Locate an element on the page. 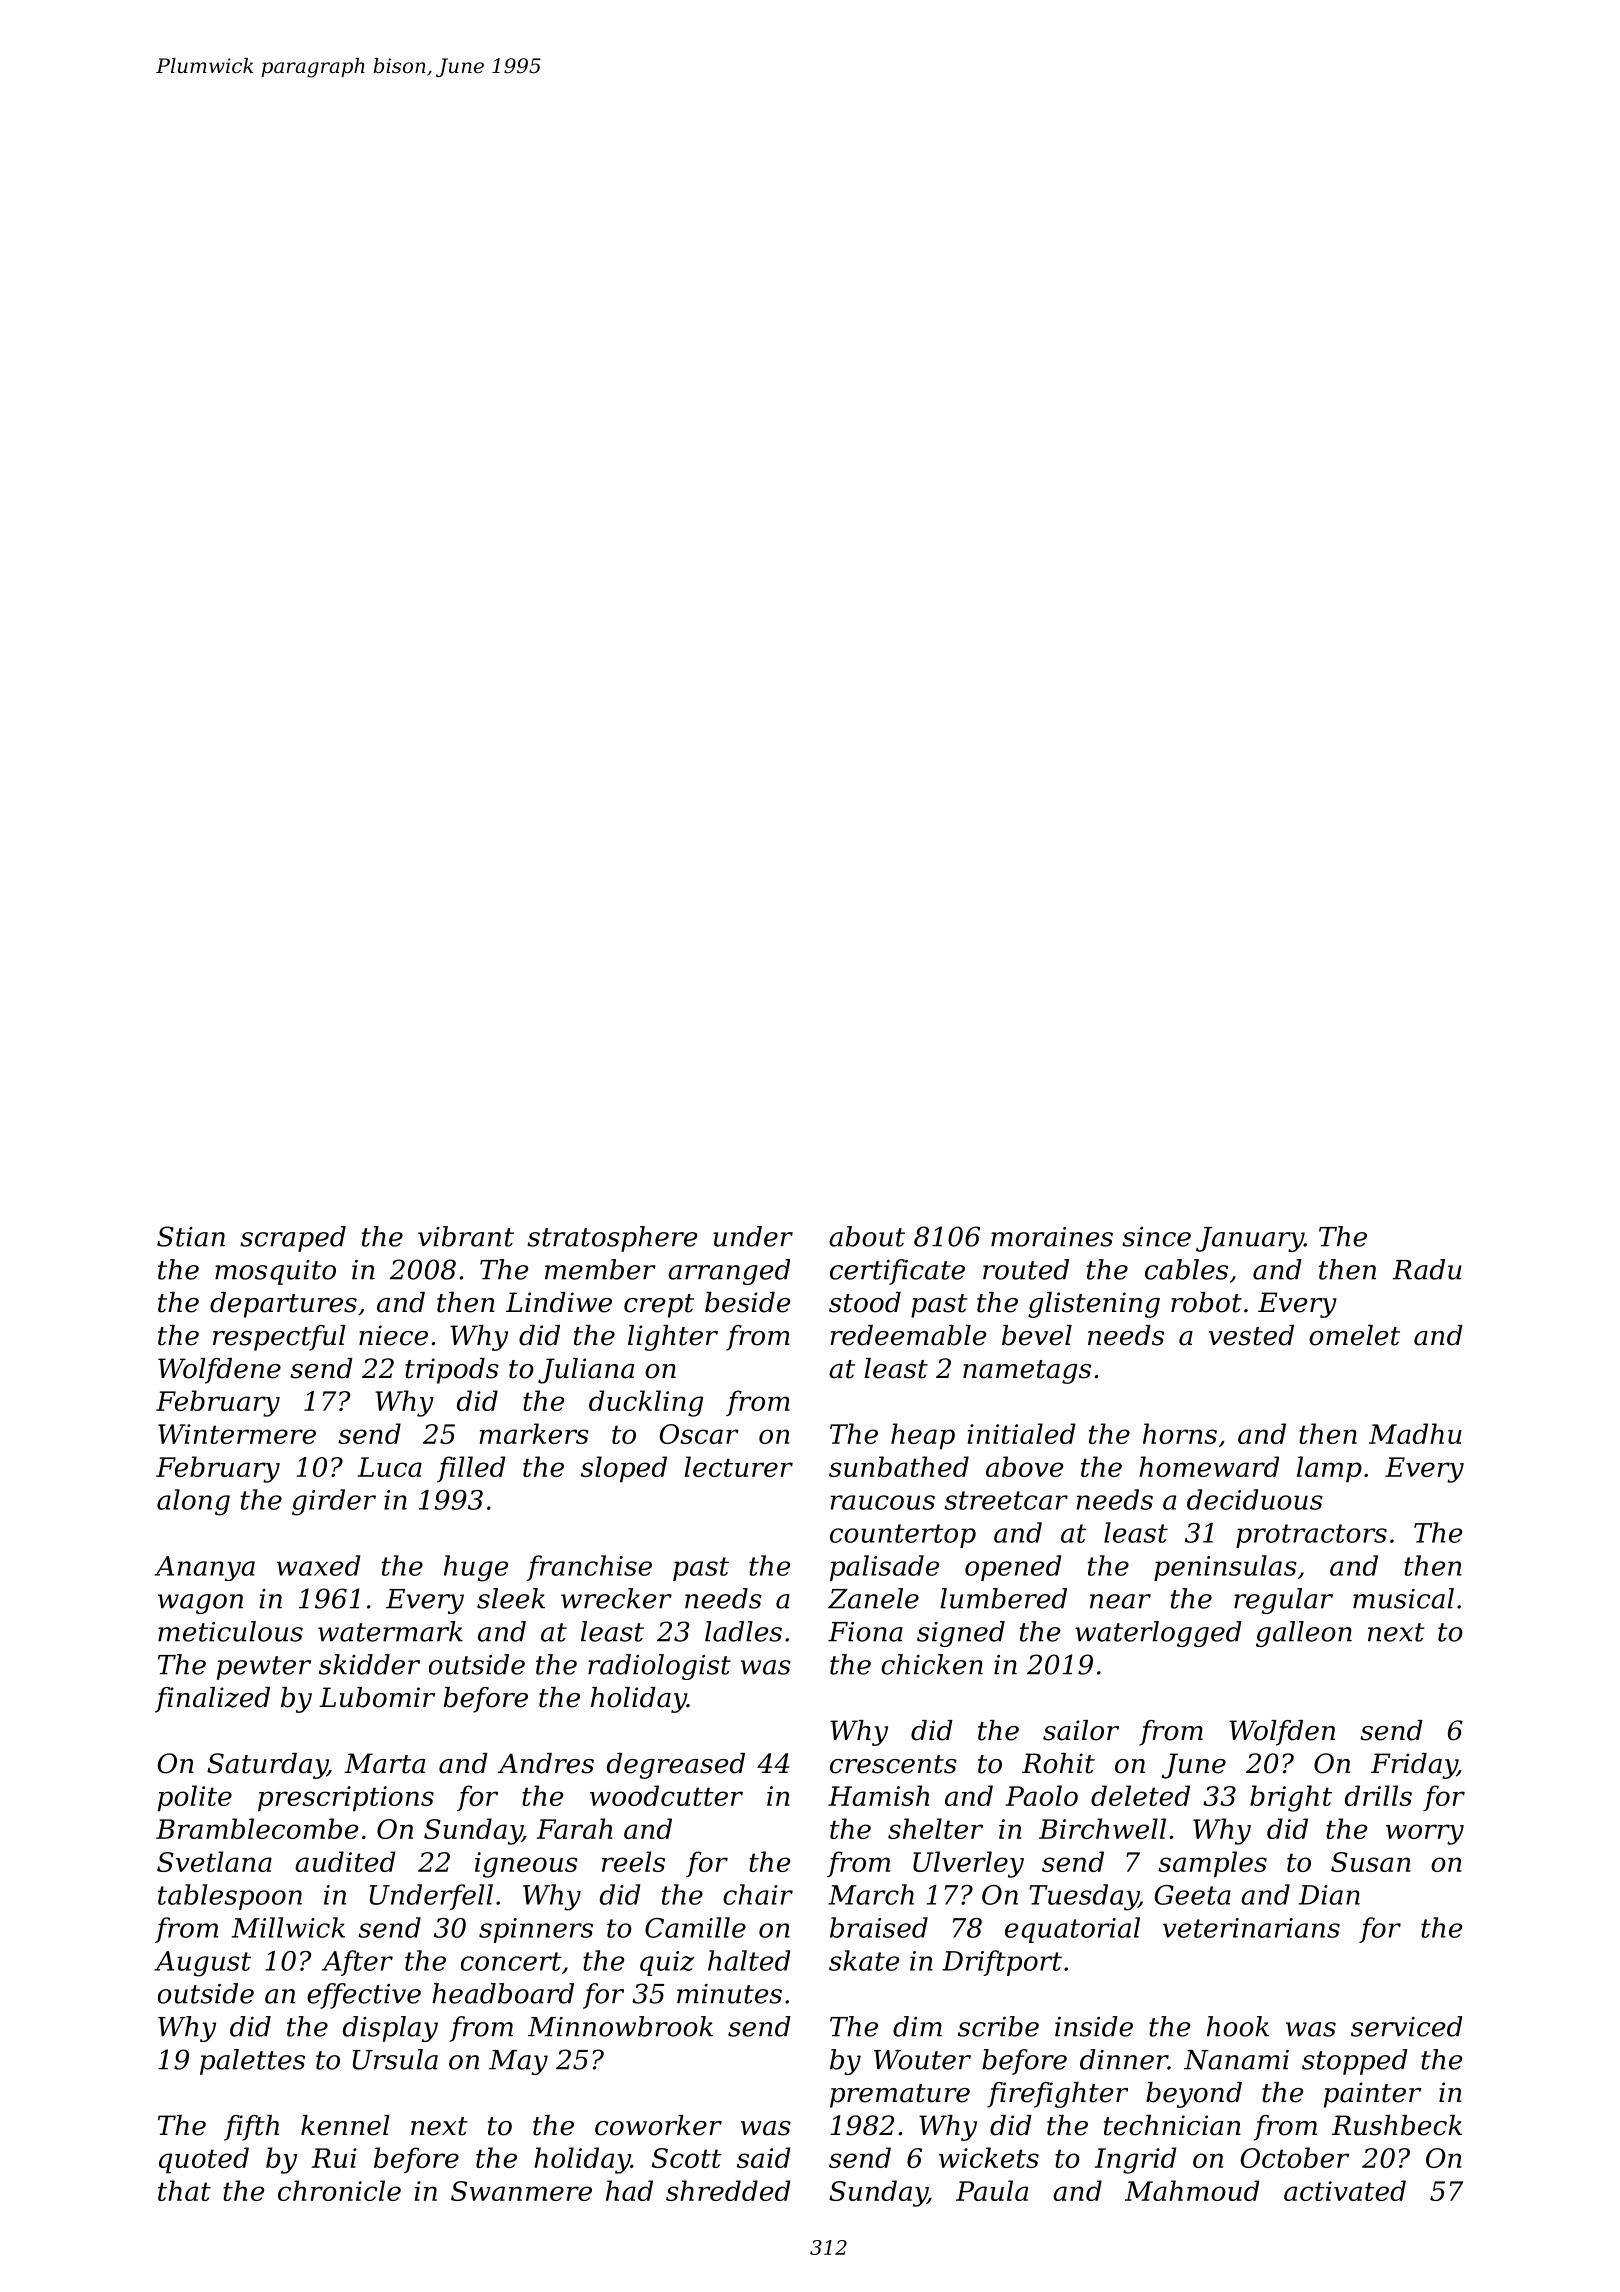 This page has width=1620, height=2292. stratosphere is located at coordinates (612, 1239).
